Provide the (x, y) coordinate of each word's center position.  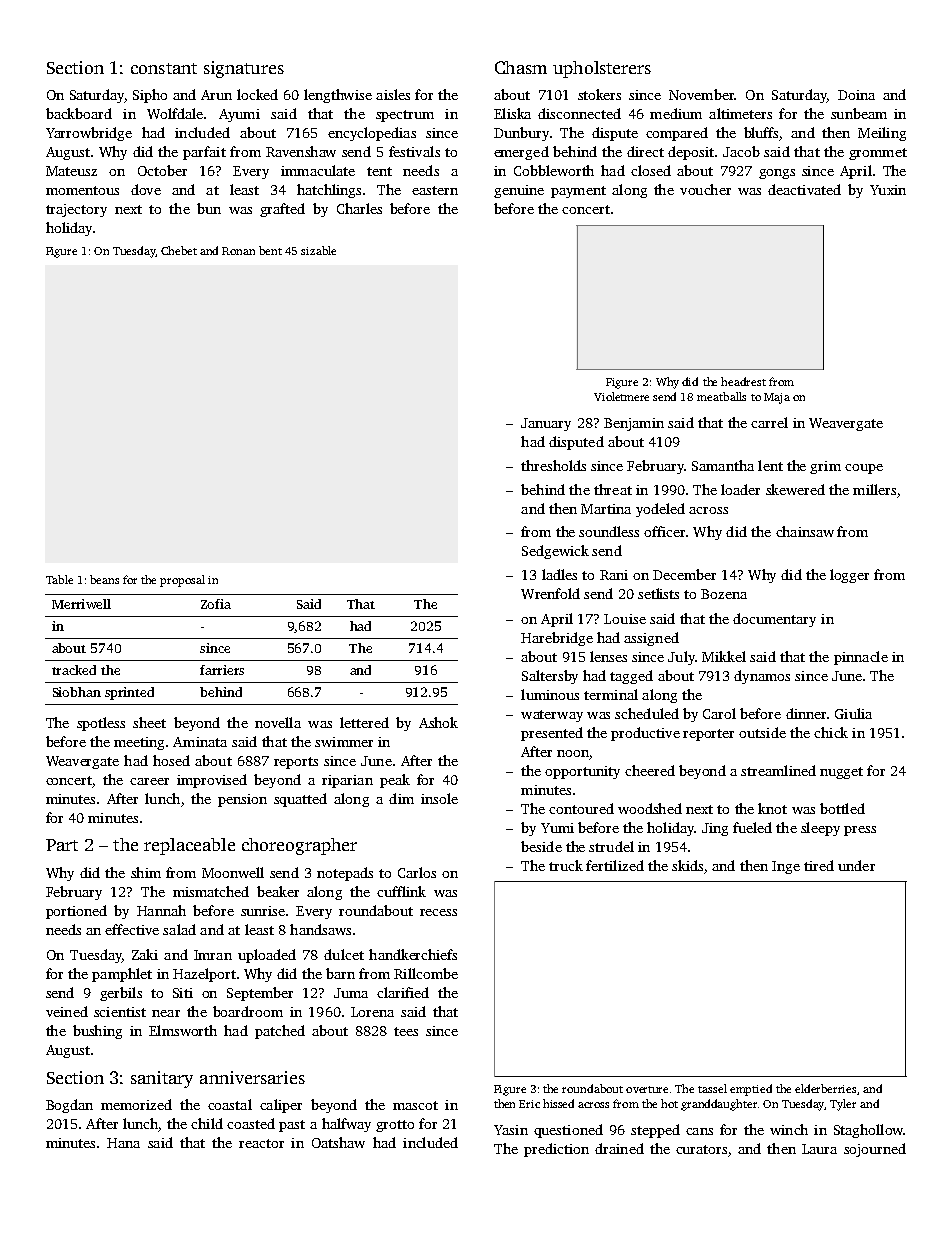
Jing (715, 829)
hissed (558, 1103)
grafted (282, 210)
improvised (212, 781)
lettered (364, 722)
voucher (705, 189)
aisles (393, 94)
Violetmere (621, 396)
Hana (123, 1143)
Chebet (179, 250)
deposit (691, 153)
